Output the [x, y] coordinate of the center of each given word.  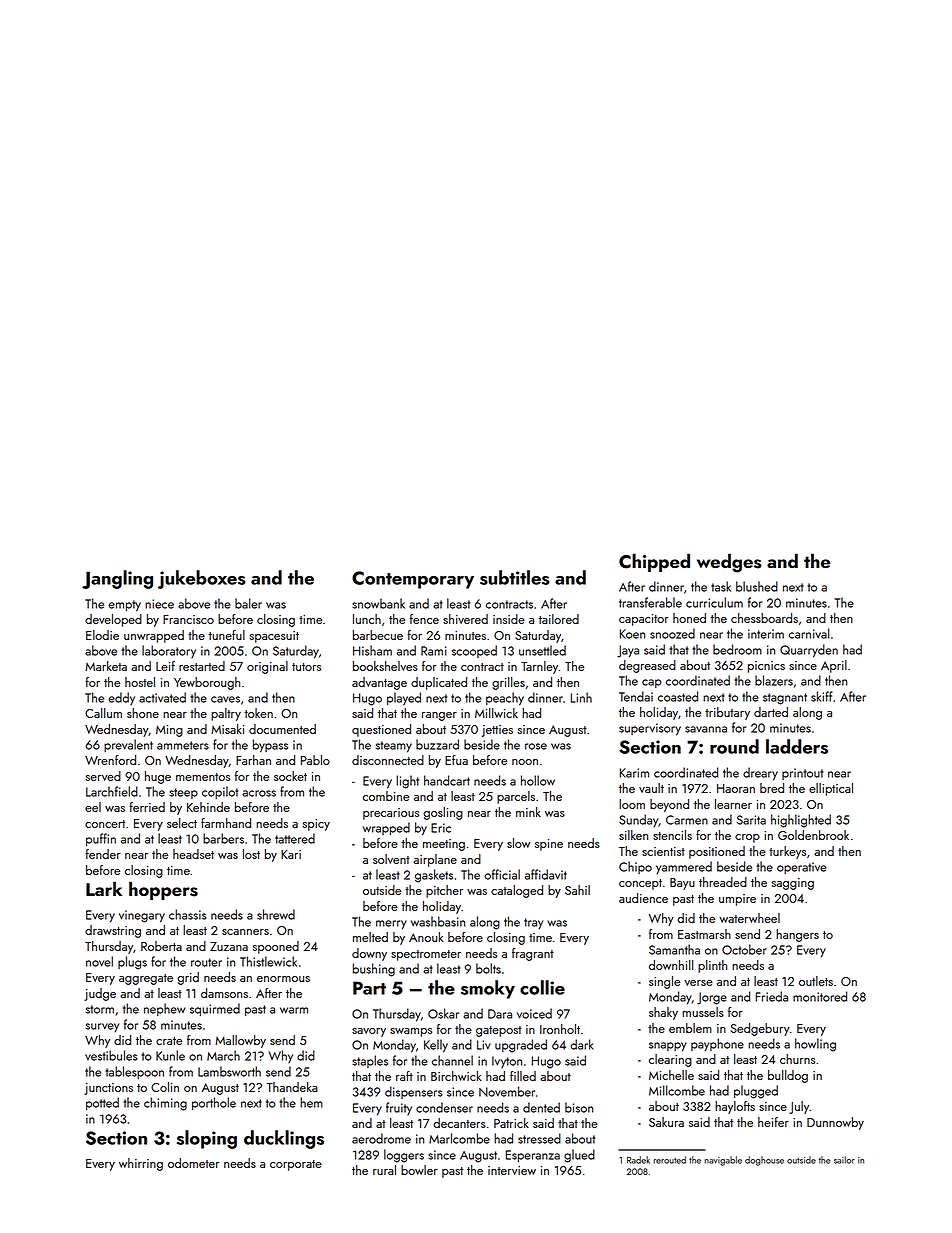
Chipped [654, 562]
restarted [202, 666]
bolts [488, 968]
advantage [379, 683]
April [834, 666]
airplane [435, 860]
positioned [717, 852]
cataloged [517, 891]
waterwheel [749, 918]
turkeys [787, 852]
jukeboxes [201, 579]
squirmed [215, 1009]
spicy [316, 825]
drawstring [113, 931]
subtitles [514, 577]
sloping [207, 1139]
